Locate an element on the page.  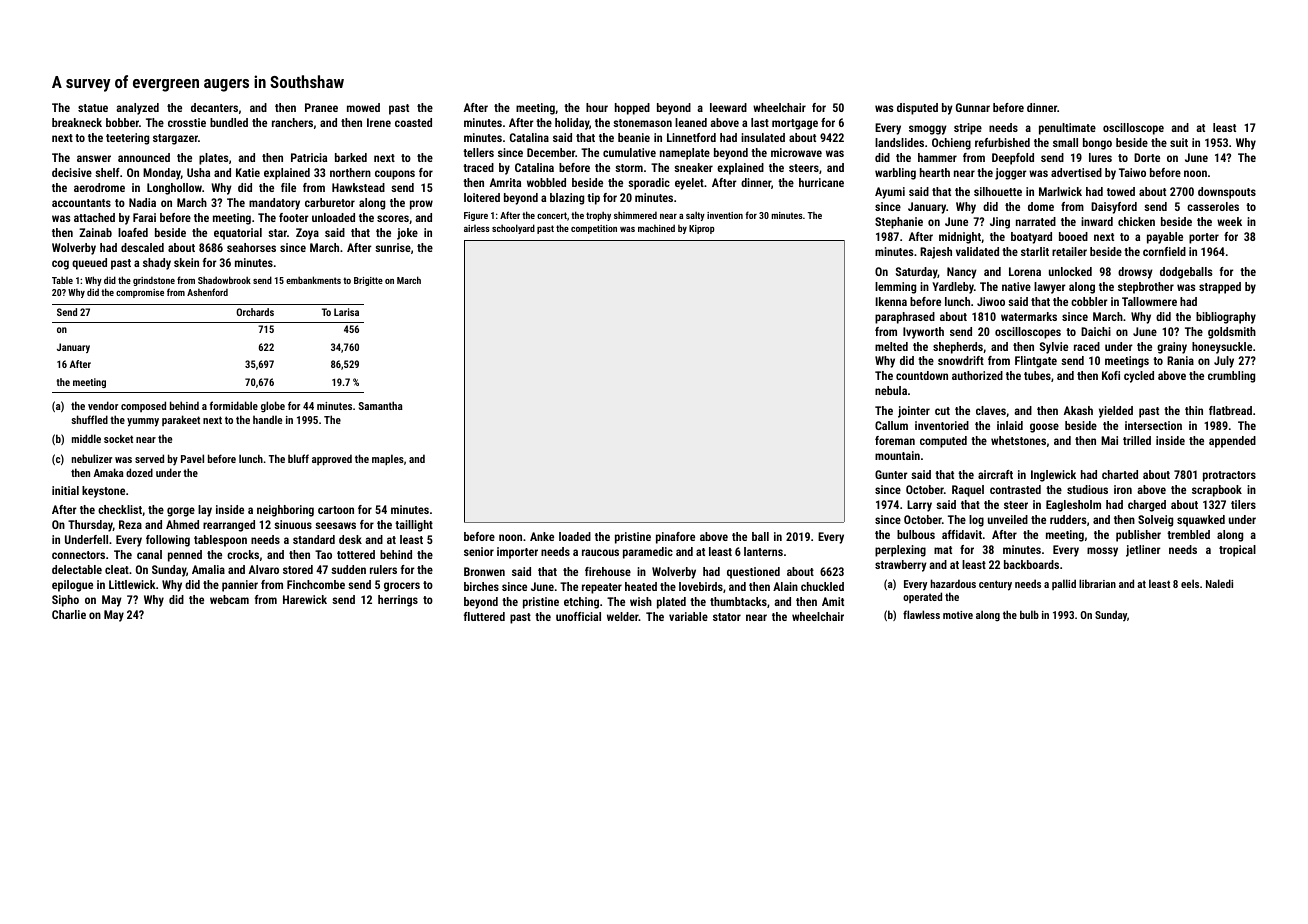
bobber is located at coordinates (122, 122).
